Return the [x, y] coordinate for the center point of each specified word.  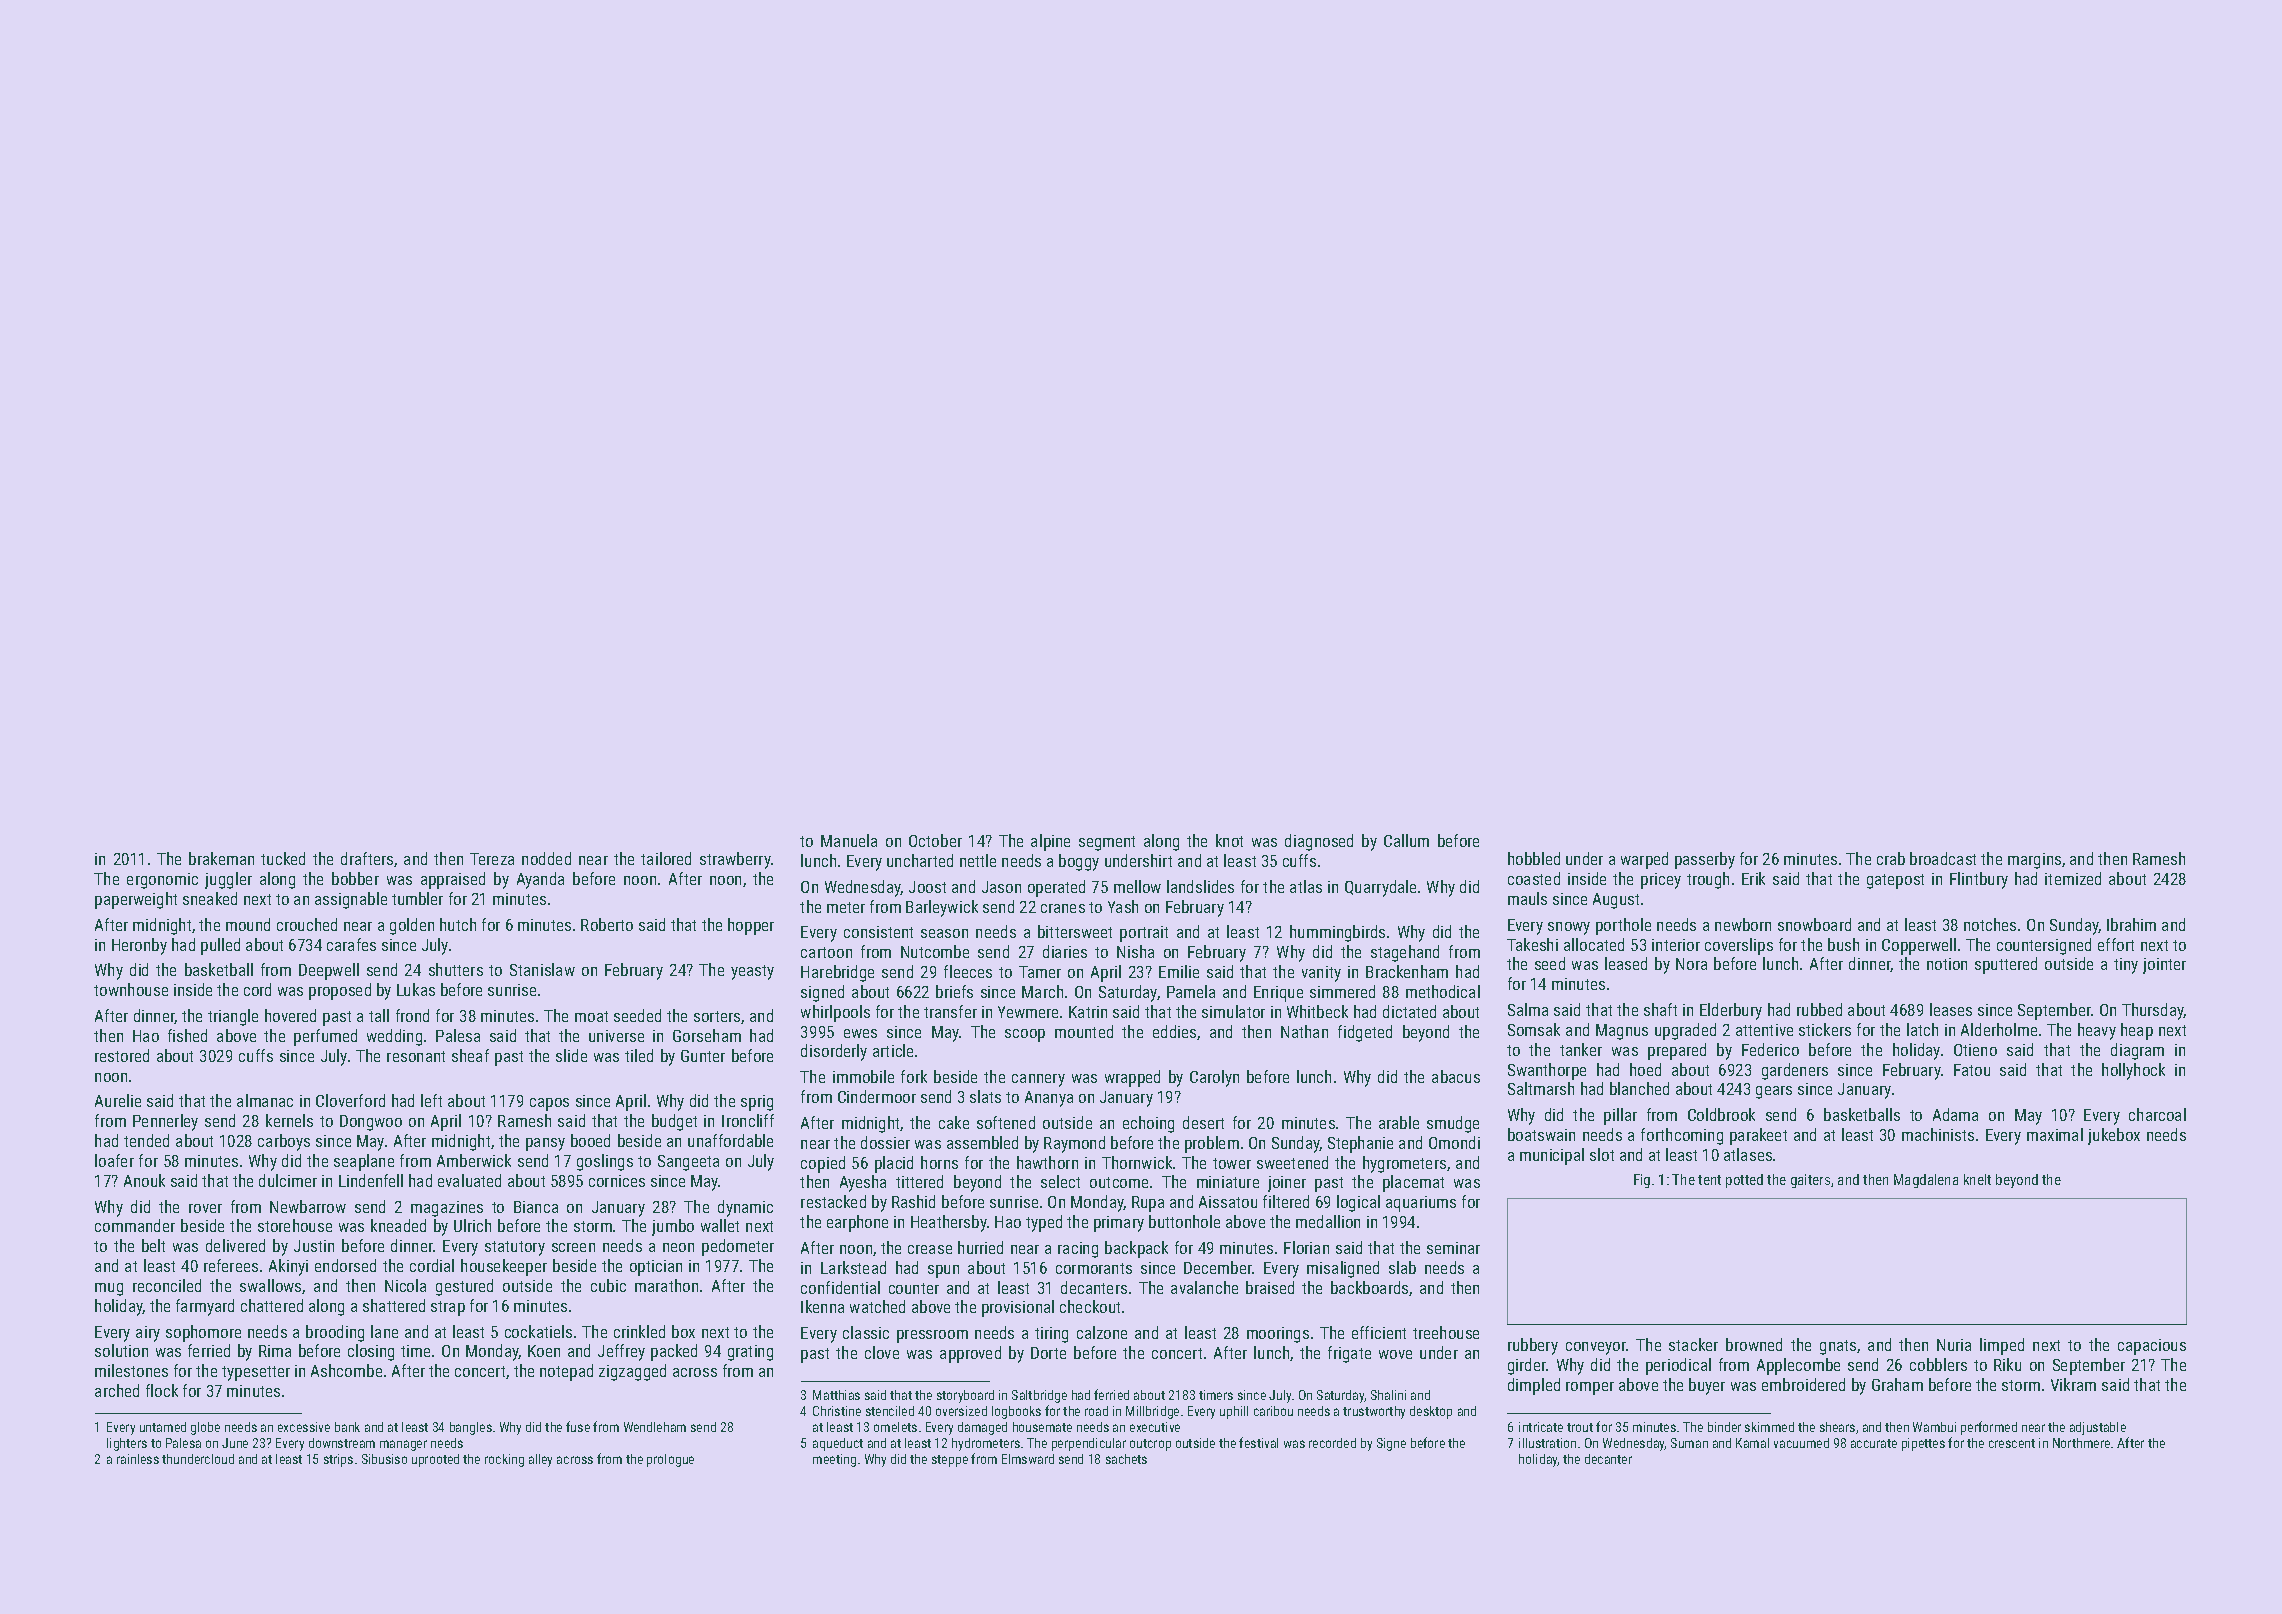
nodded [546, 858]
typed [1044, 1223]
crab [1891, 858]
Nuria [1954, 1345]
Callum [1406, 840]
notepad [566, 1372]
